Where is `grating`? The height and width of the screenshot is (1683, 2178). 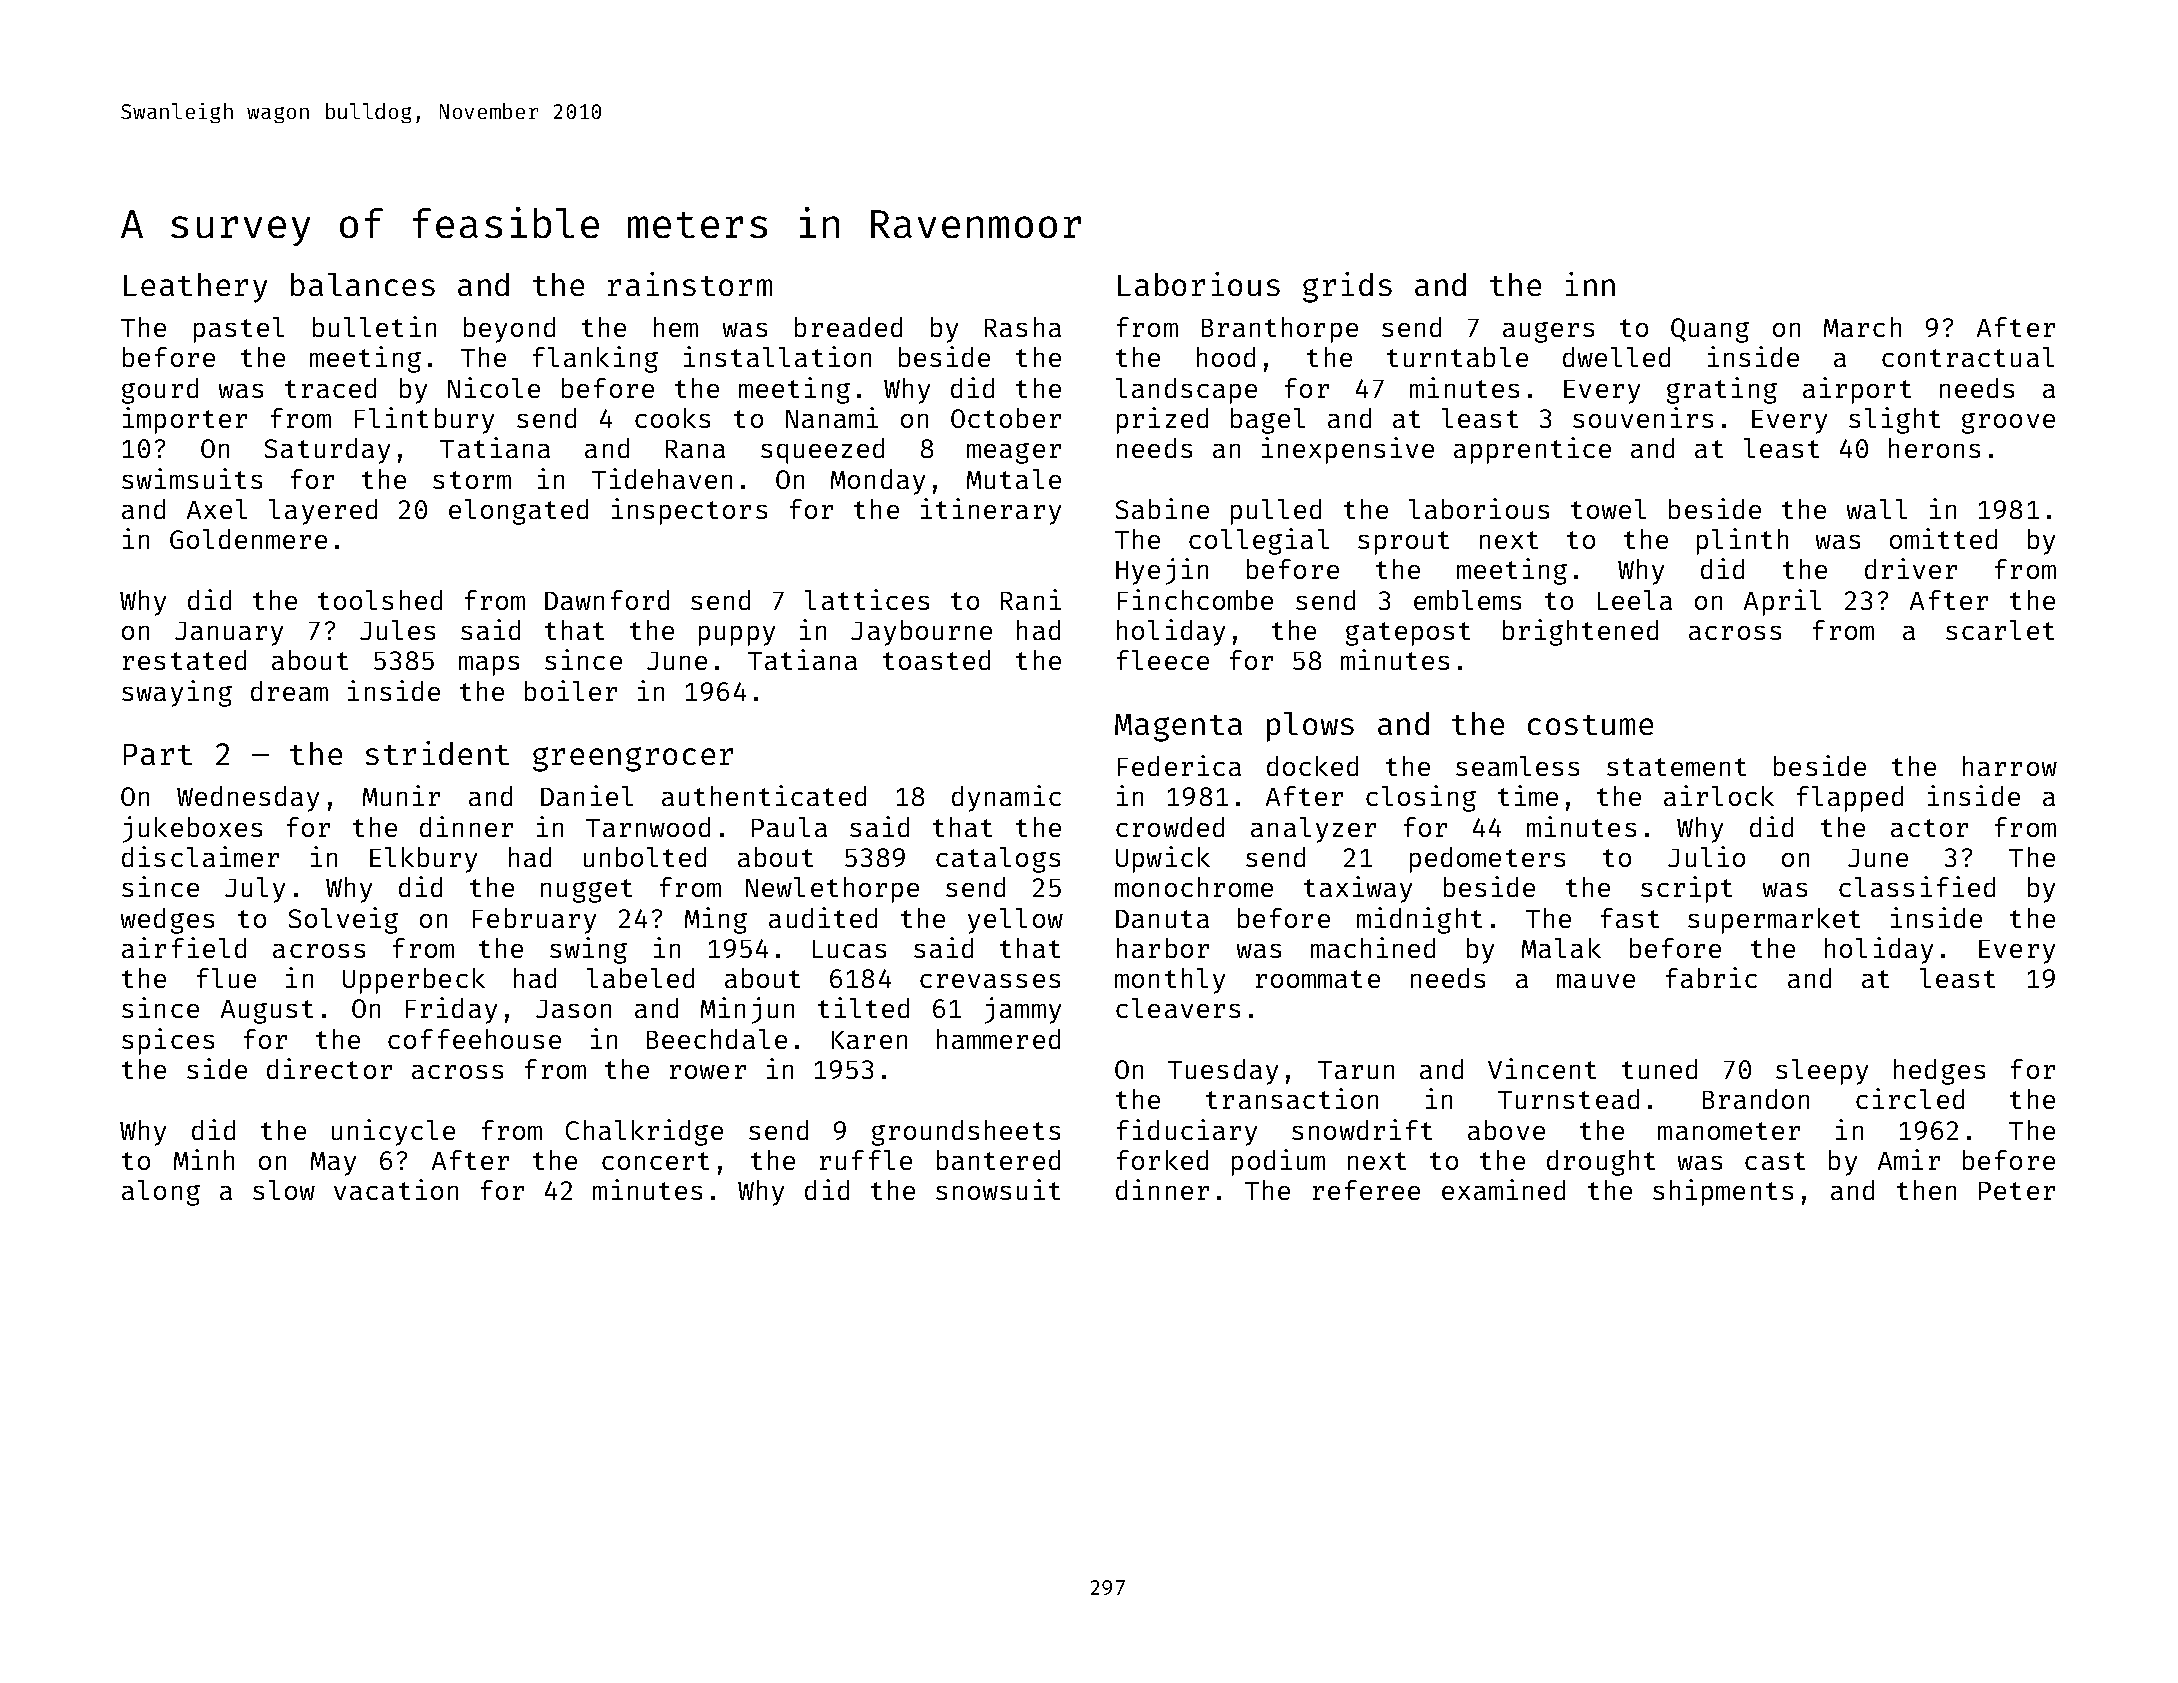
grating is located at coordinates (1722, 390).
